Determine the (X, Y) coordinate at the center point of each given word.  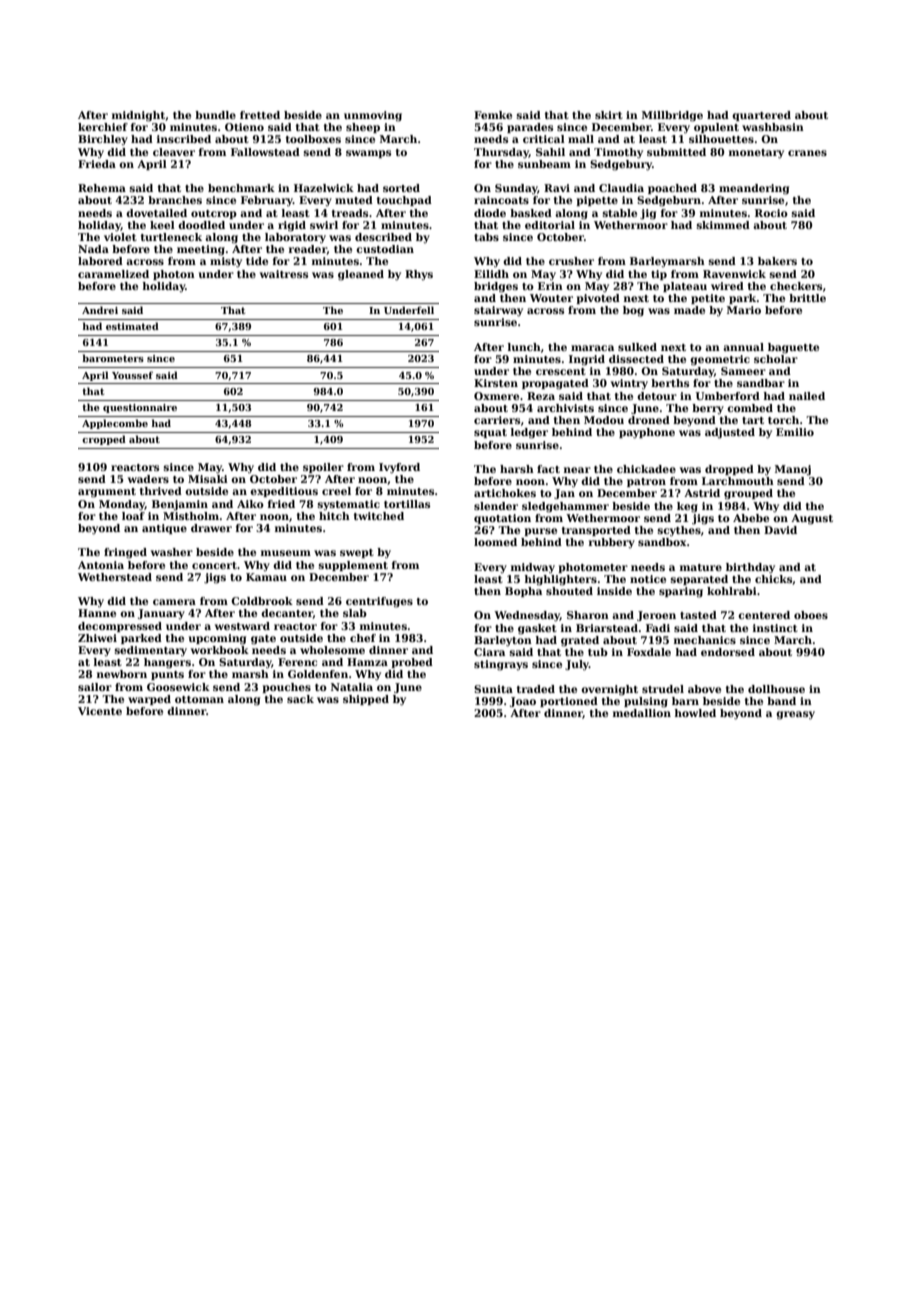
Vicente (100, 711)
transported (596, 531)
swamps (368, 154)
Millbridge (672, 116)
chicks (774, 580)
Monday (122, 505)
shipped (366, 700)
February (267, 201)
